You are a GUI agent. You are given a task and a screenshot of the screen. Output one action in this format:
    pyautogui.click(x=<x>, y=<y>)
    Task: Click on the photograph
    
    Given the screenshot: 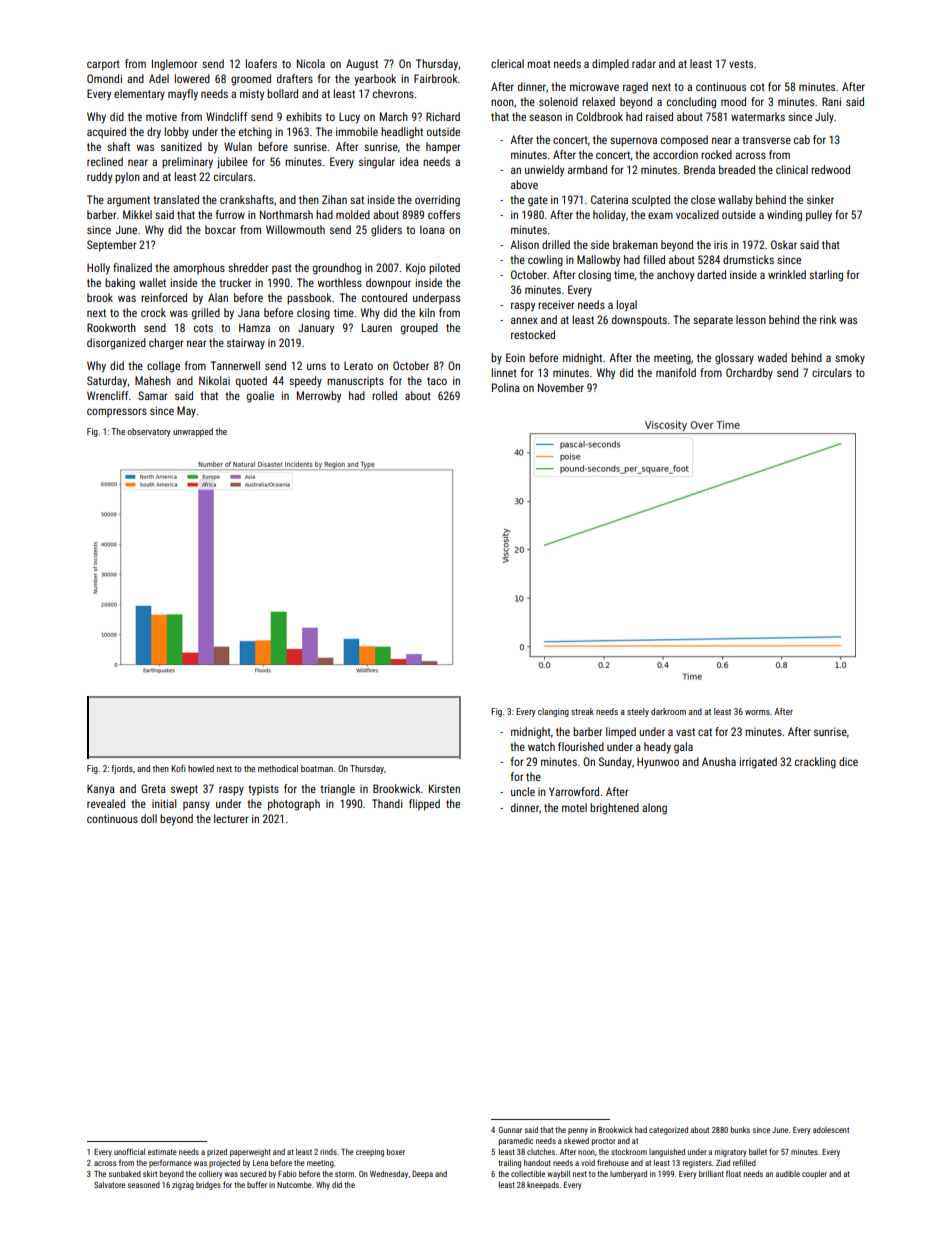 What is the action you would take?
    pyautogui.click(x=294, y=805)
